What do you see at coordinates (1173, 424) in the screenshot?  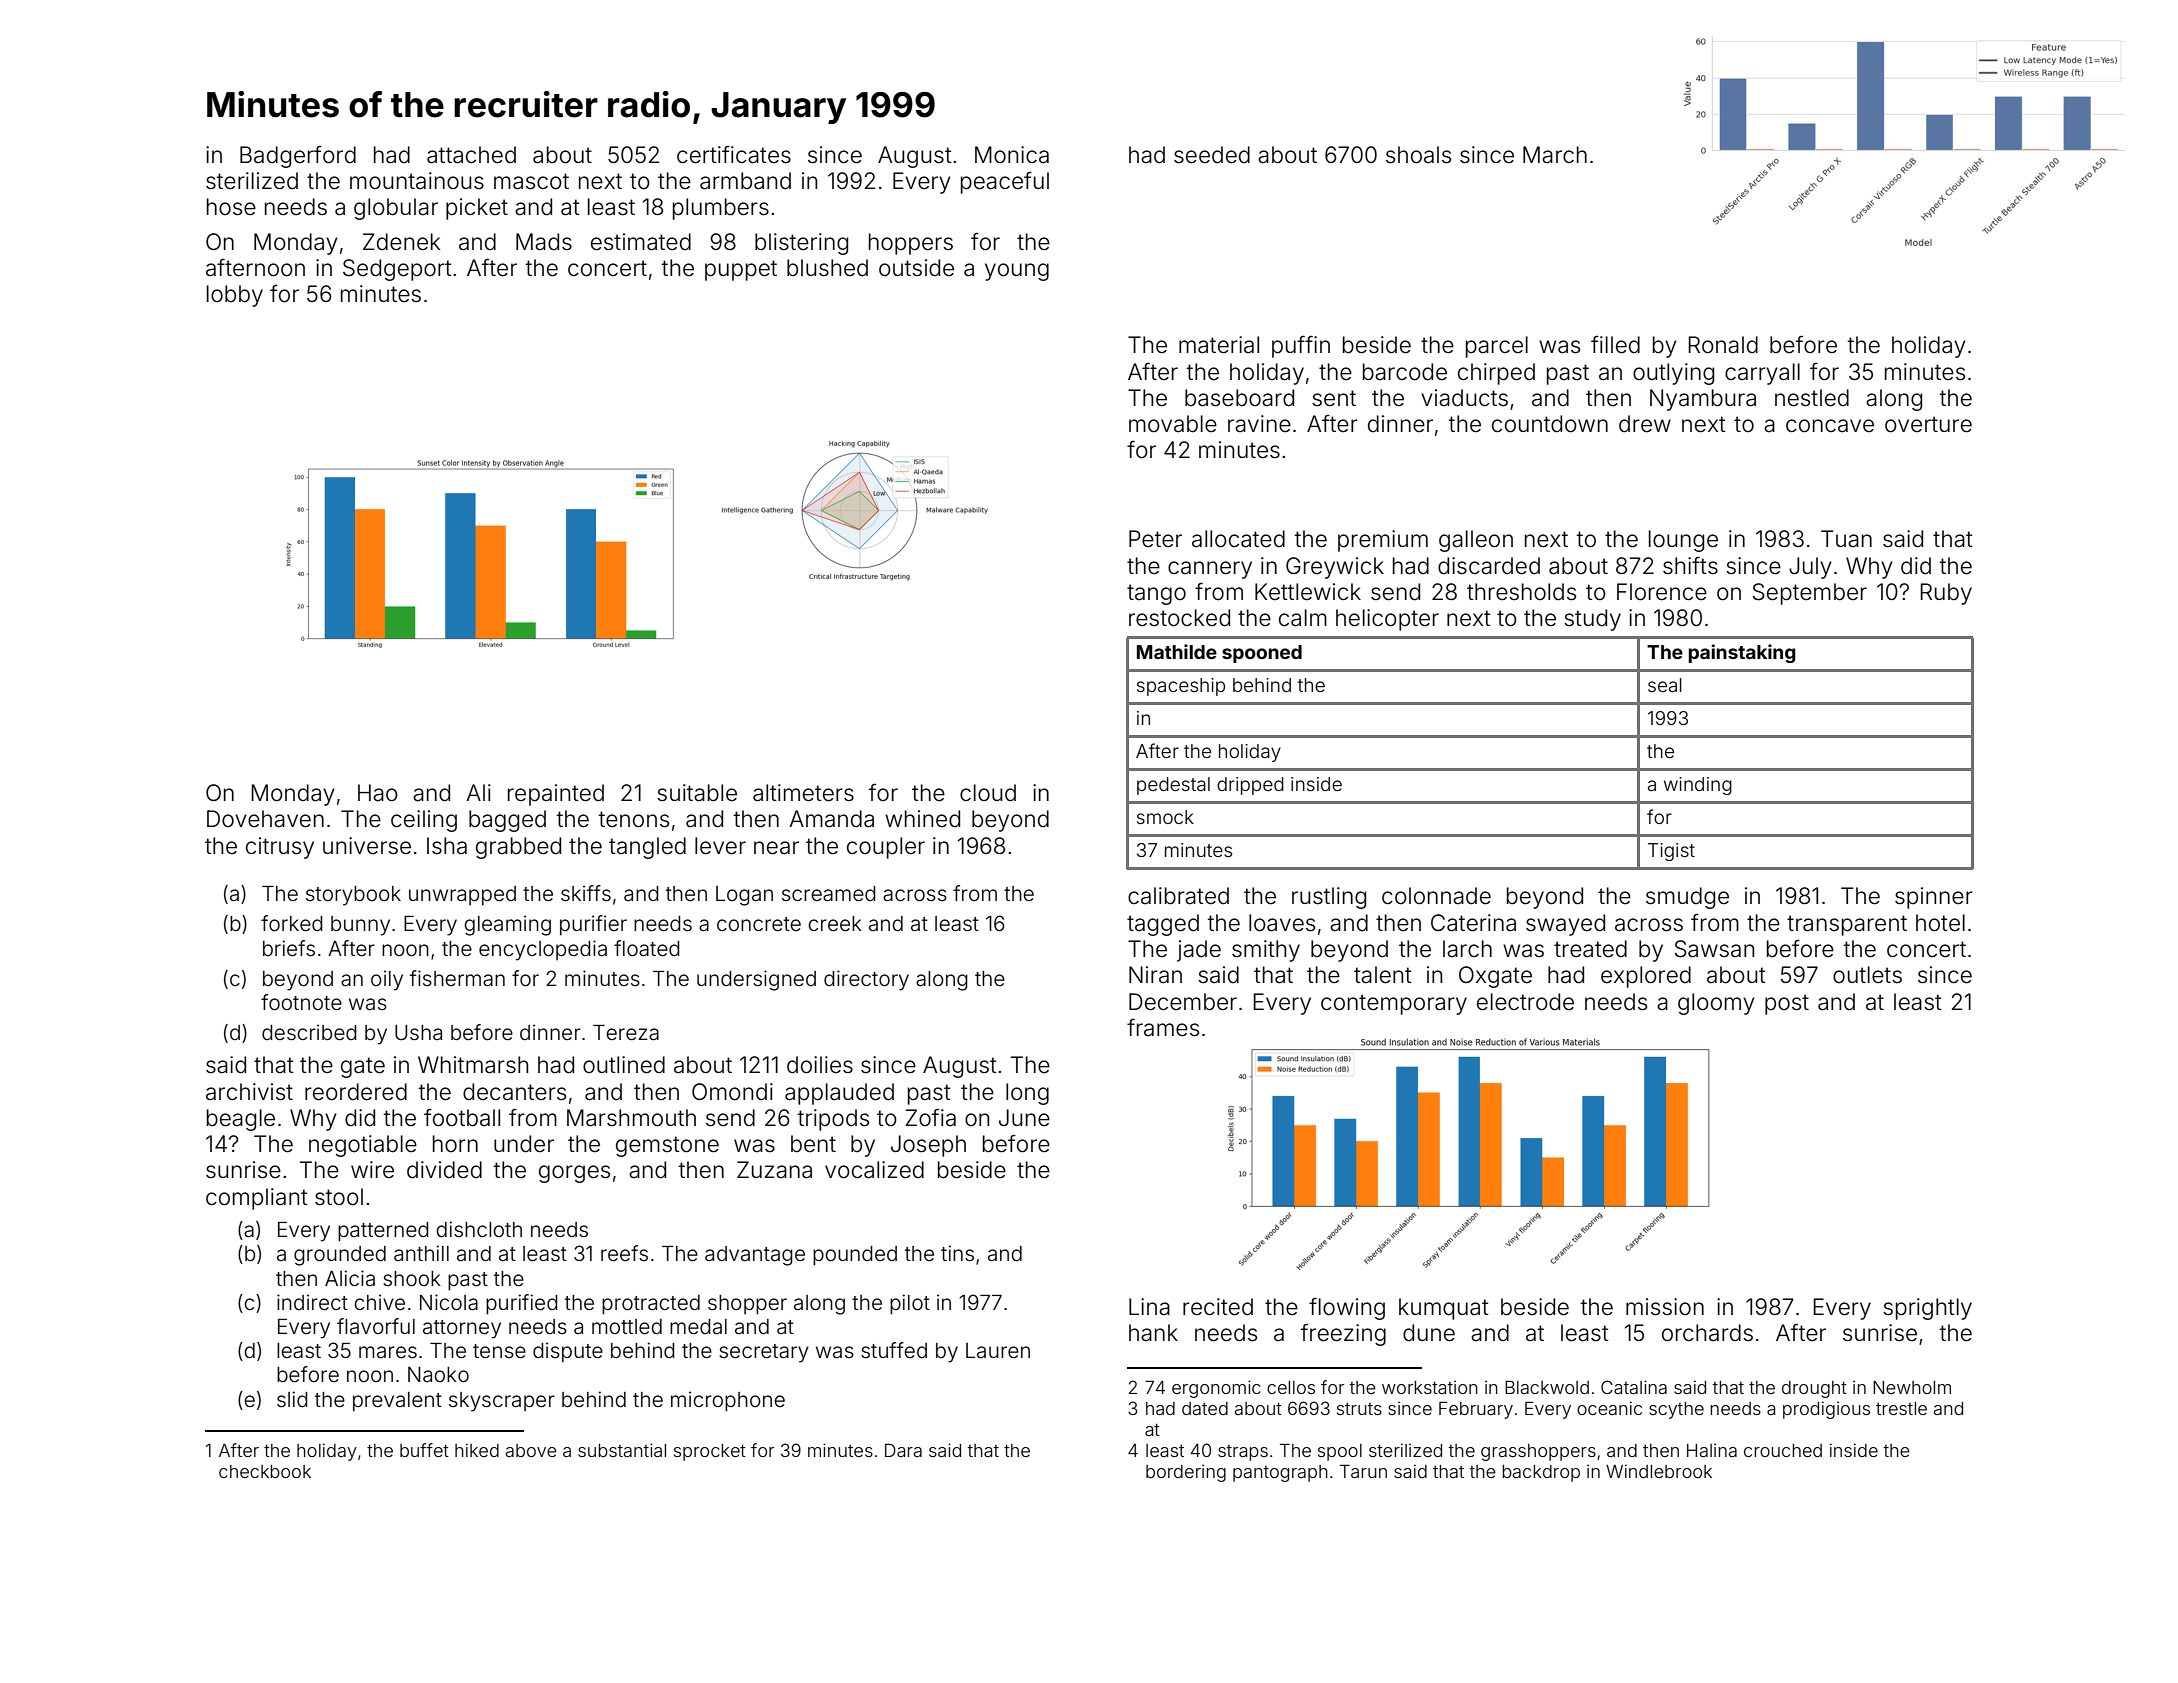 I see `movable` at bounding box center [1173, 424].
